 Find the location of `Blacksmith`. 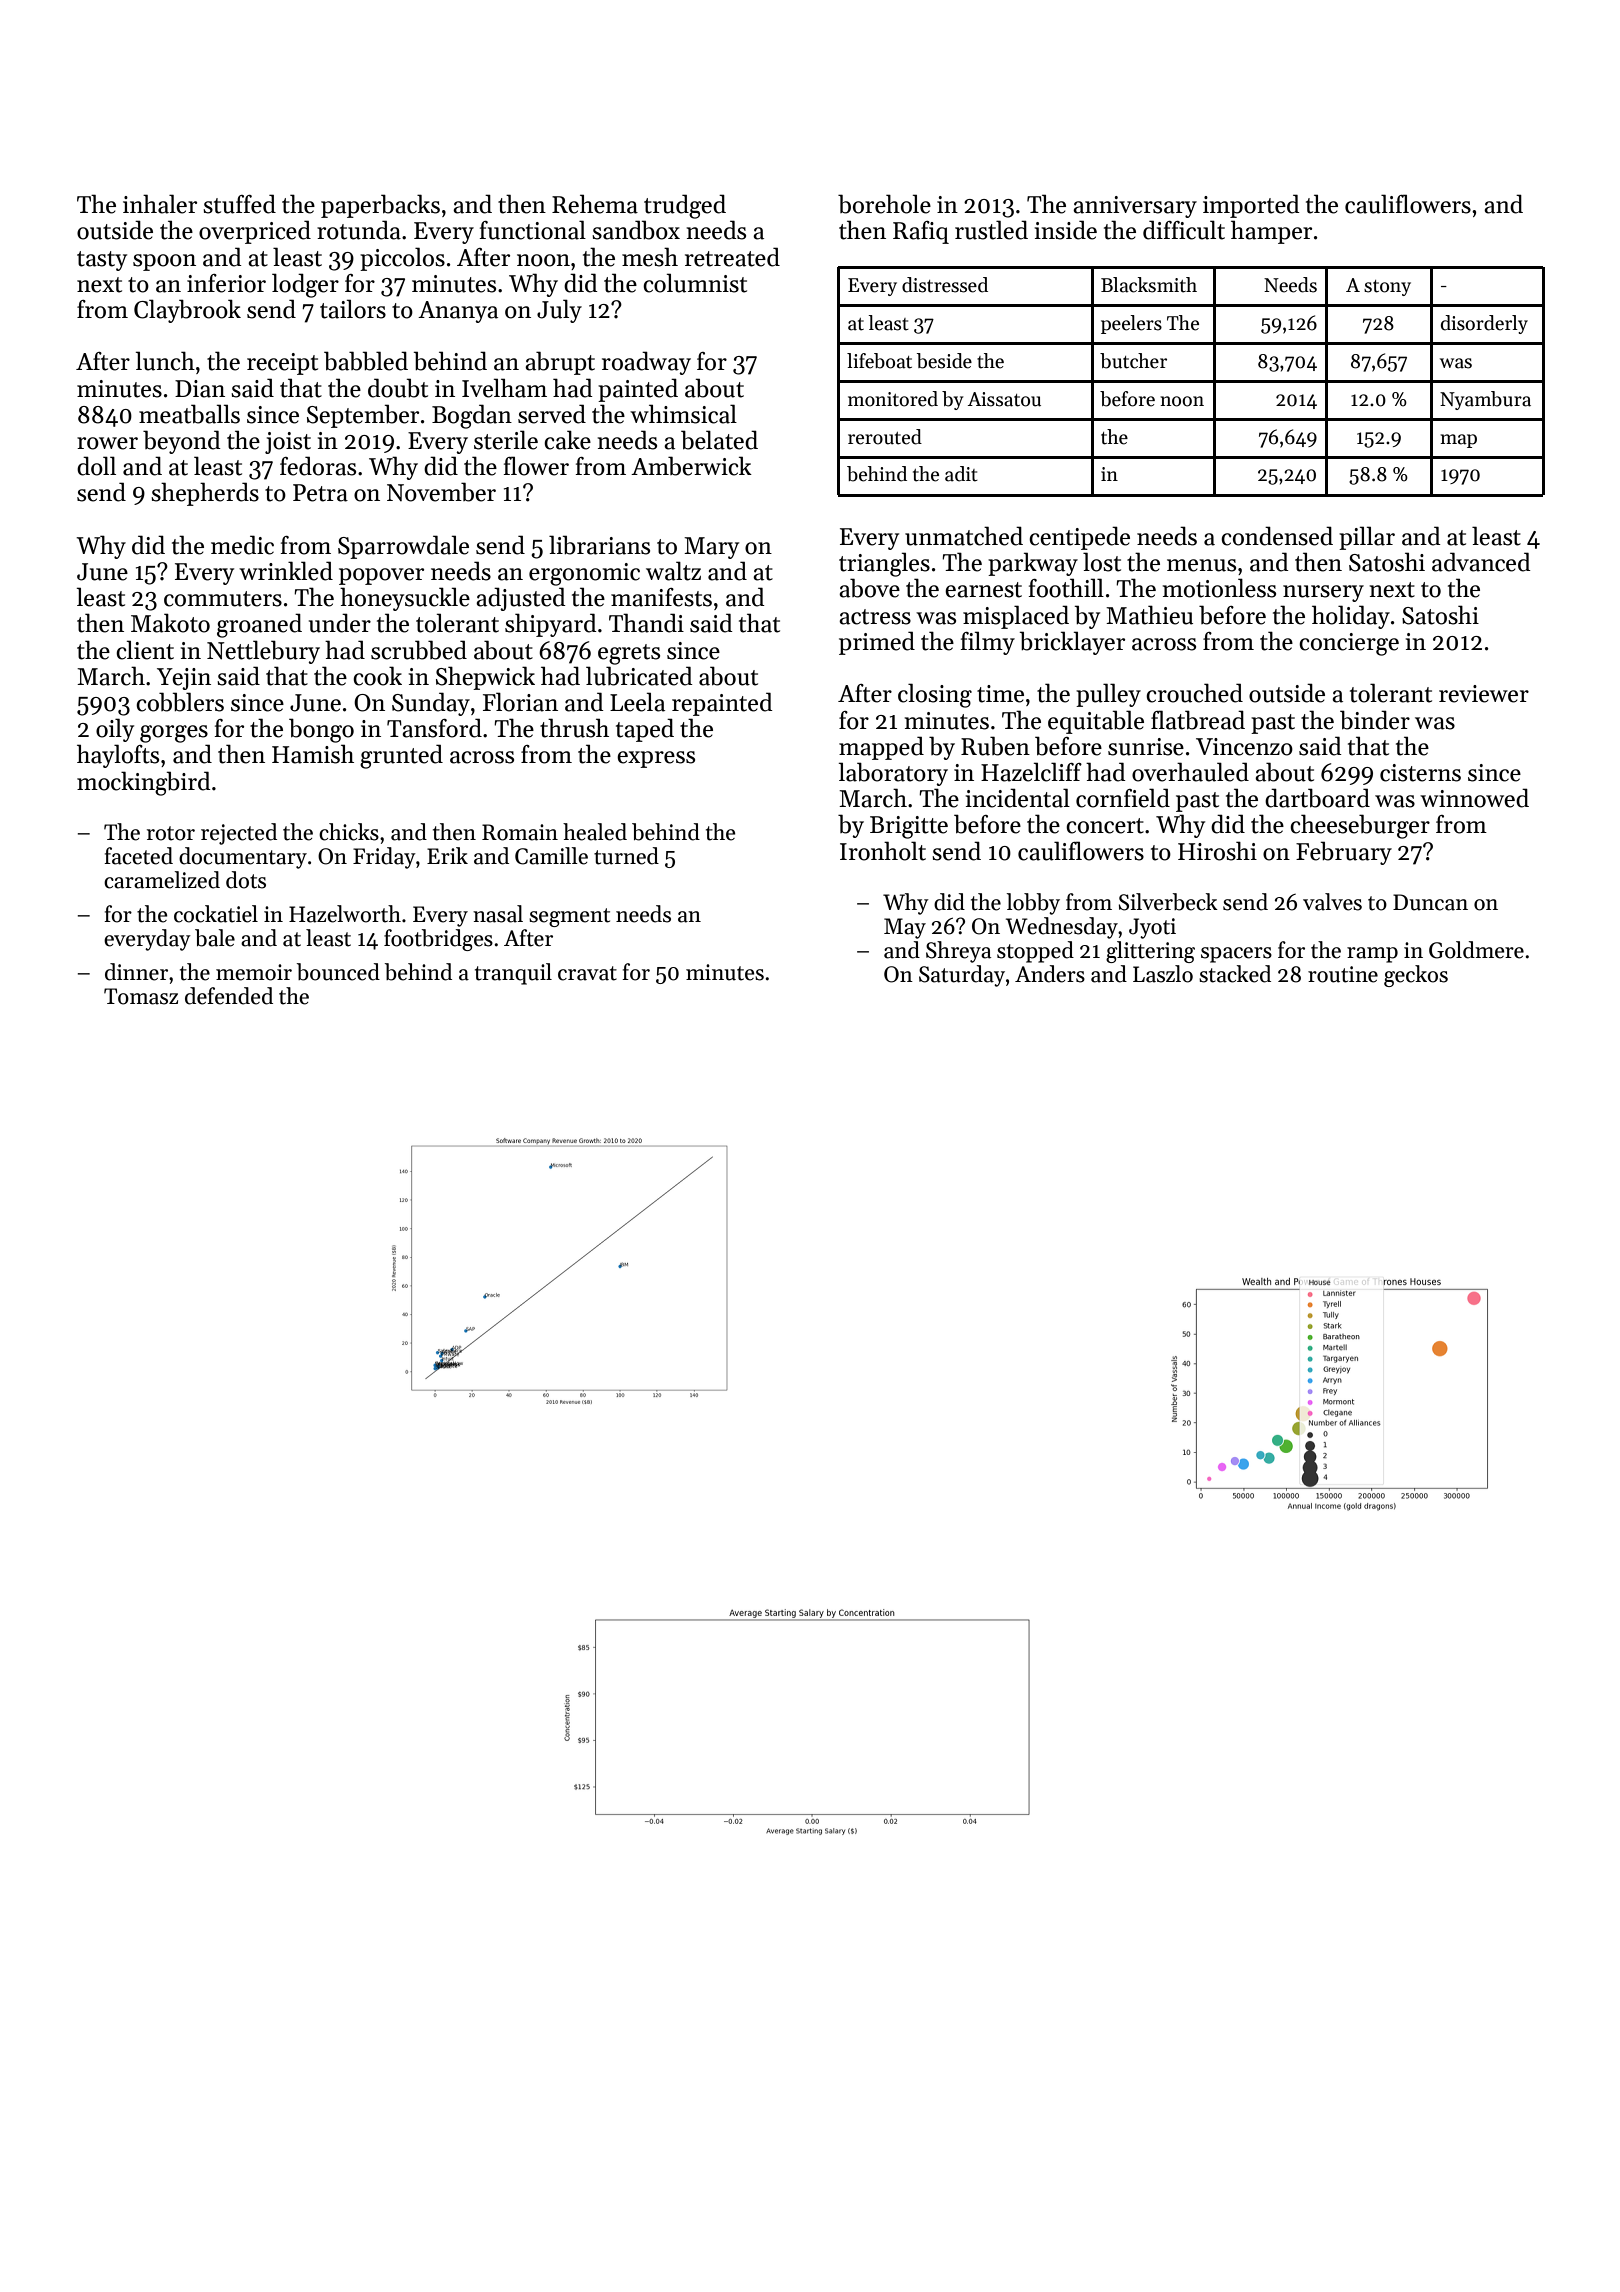

Blacksmith is located at coordinates (1149, 285).
